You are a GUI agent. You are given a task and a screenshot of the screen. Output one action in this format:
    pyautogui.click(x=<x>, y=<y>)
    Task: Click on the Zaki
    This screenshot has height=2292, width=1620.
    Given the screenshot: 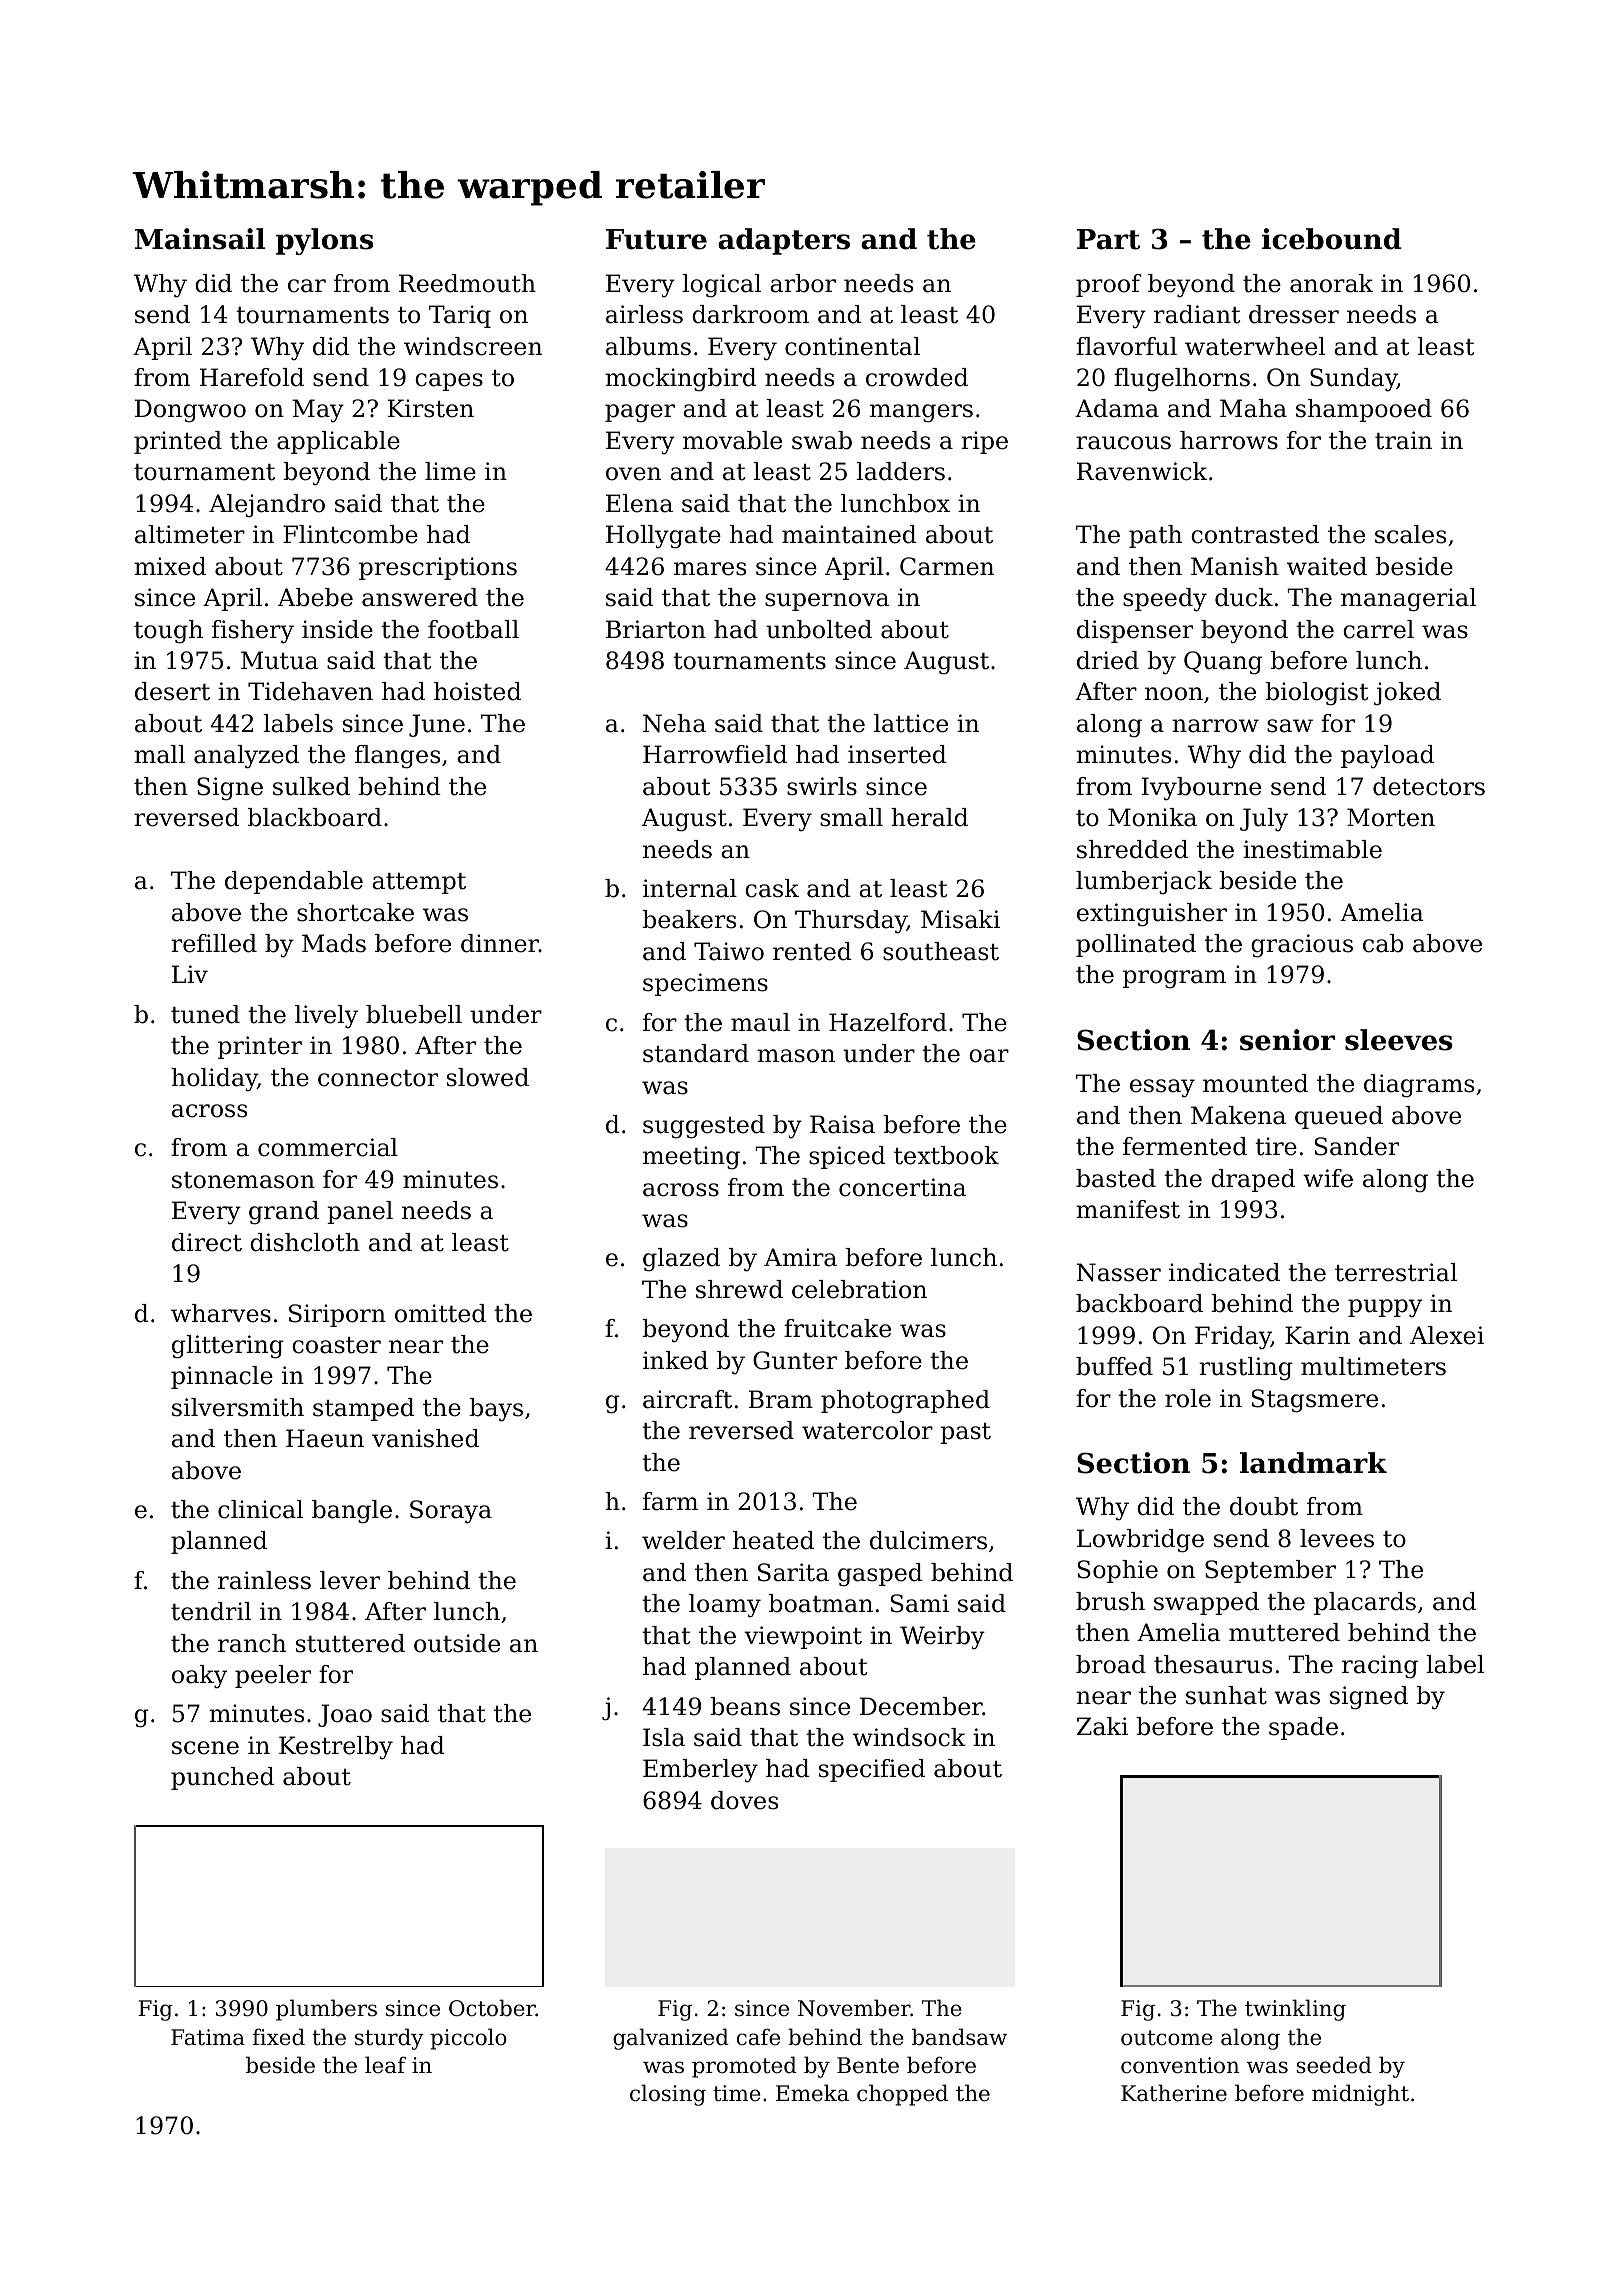 What is the action you would take?
    pyautogui.click(x=1102, y=1726)
